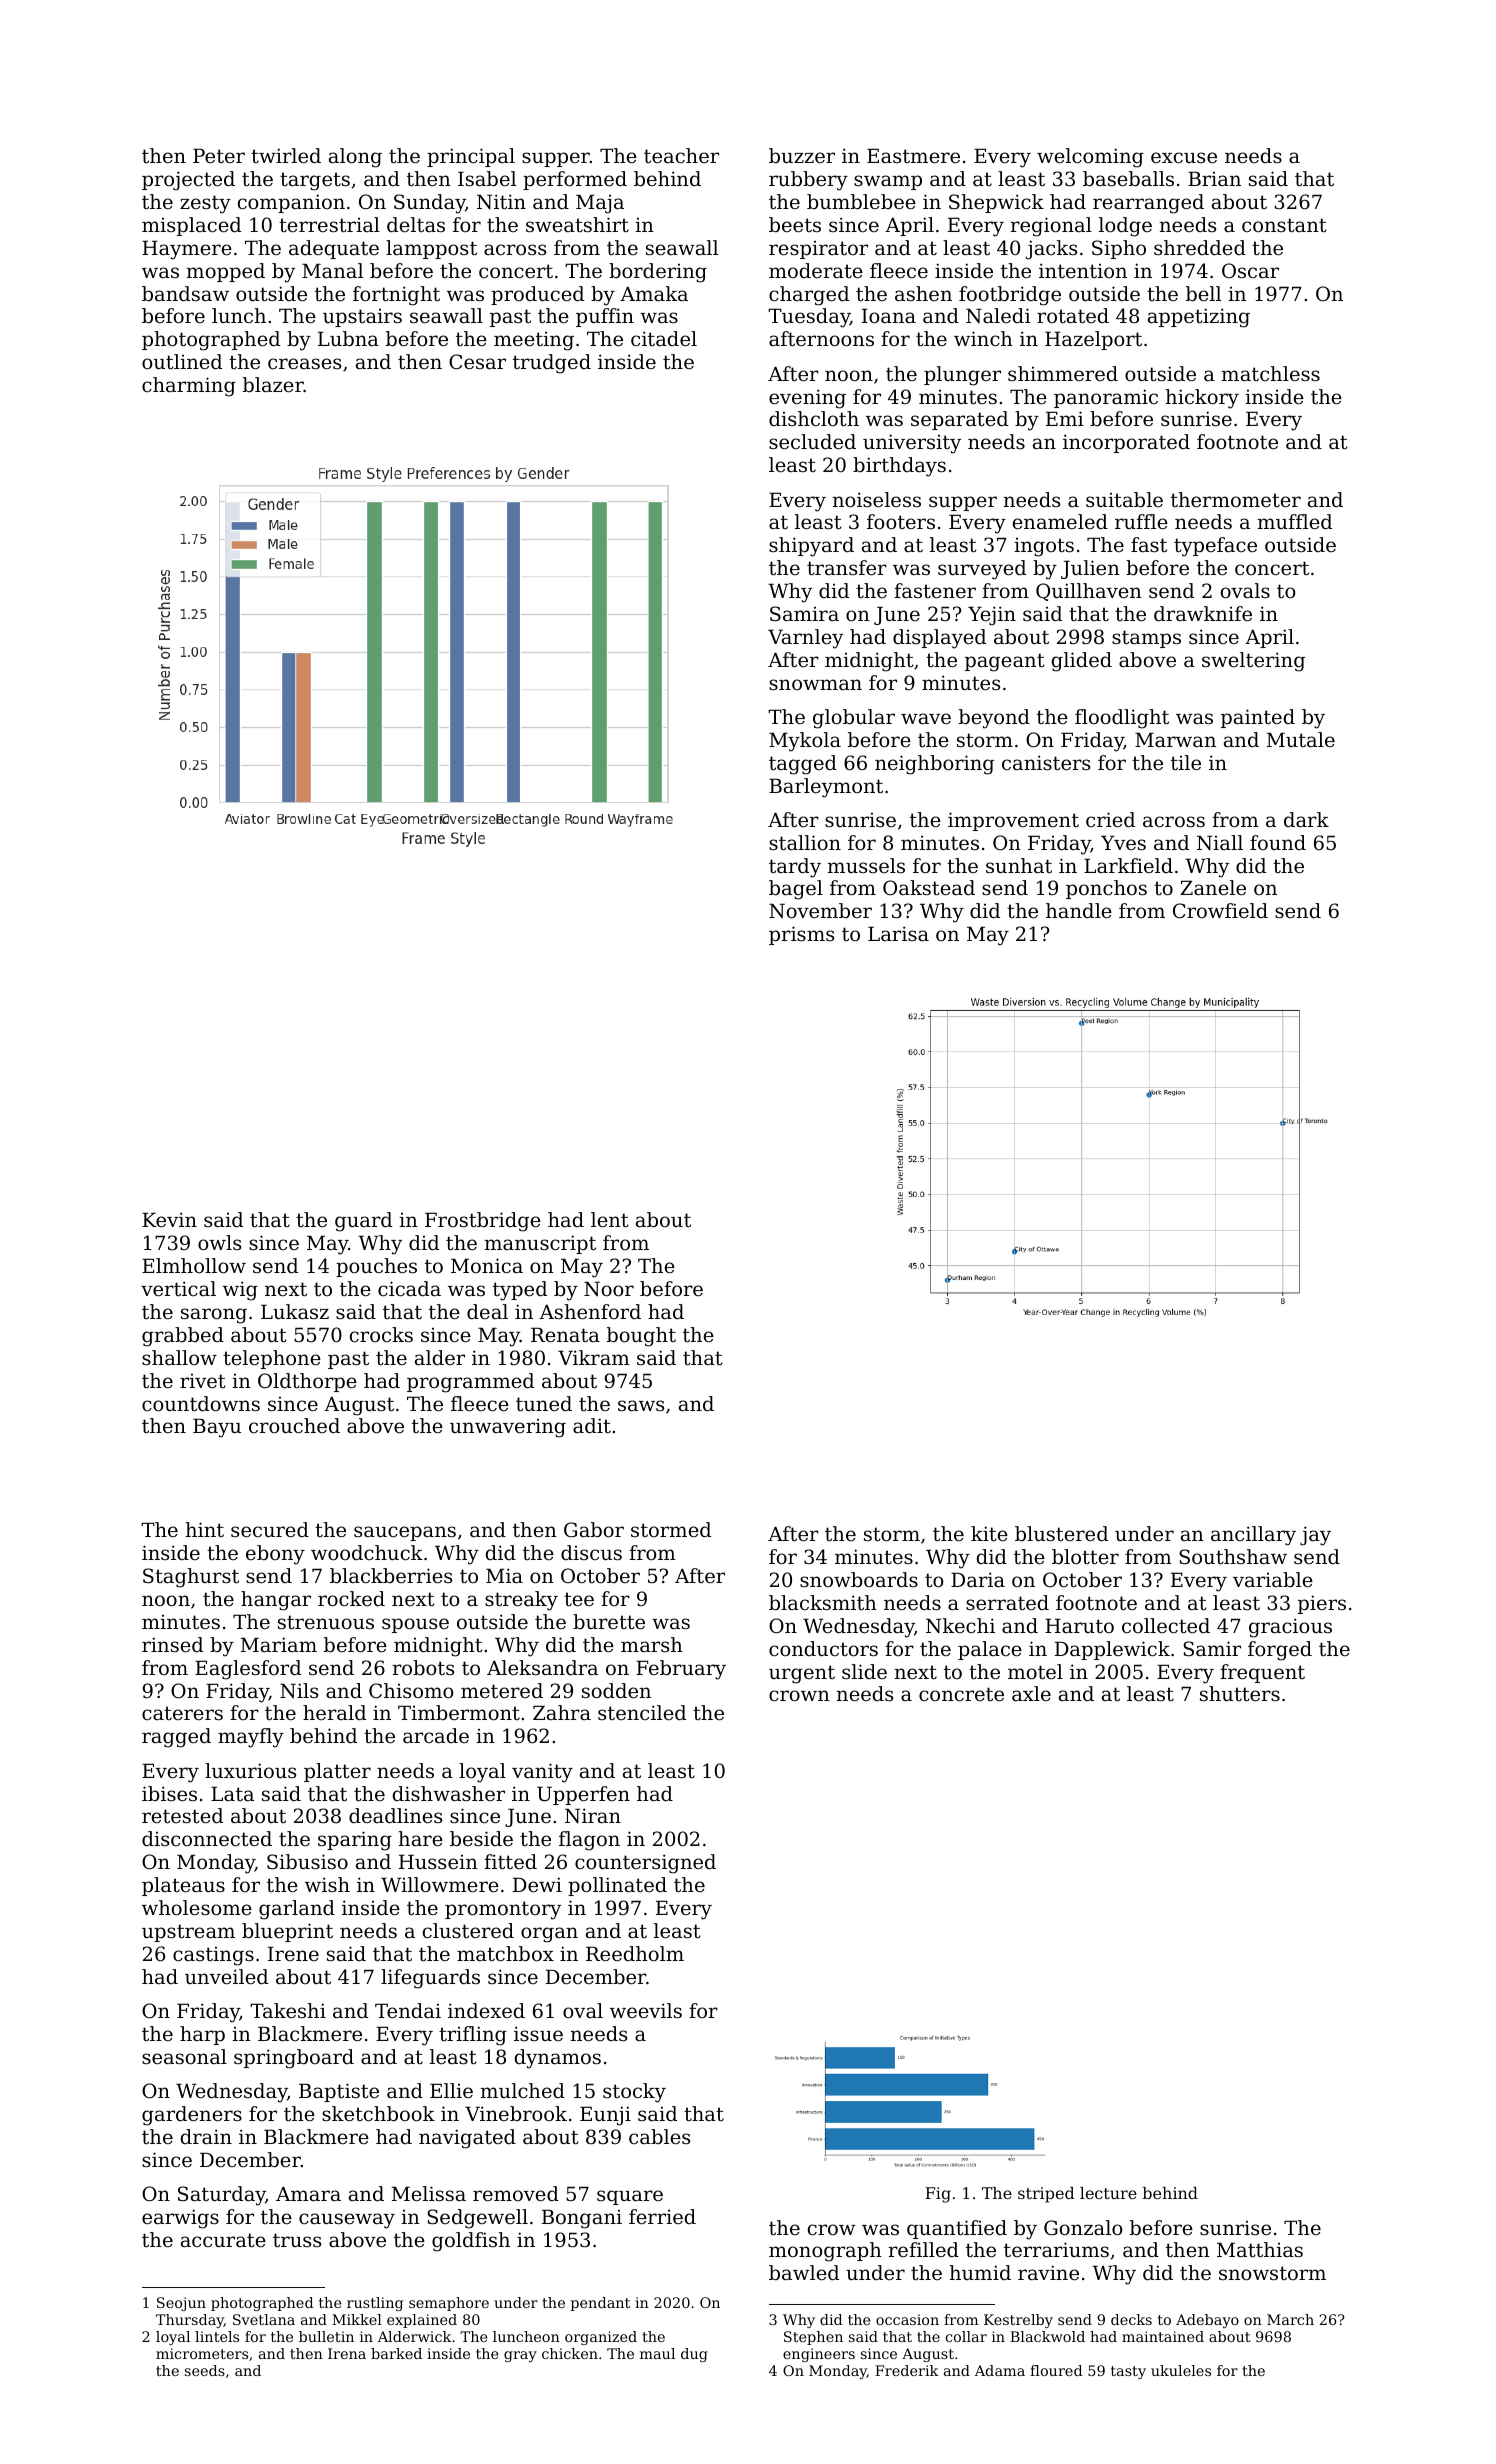 The height and width of the screenshot is (2464, 1496). What do you see at coordinates (182, 1713) in the screenshot?
I see `caterers` at bounding box center [182, 1713].
